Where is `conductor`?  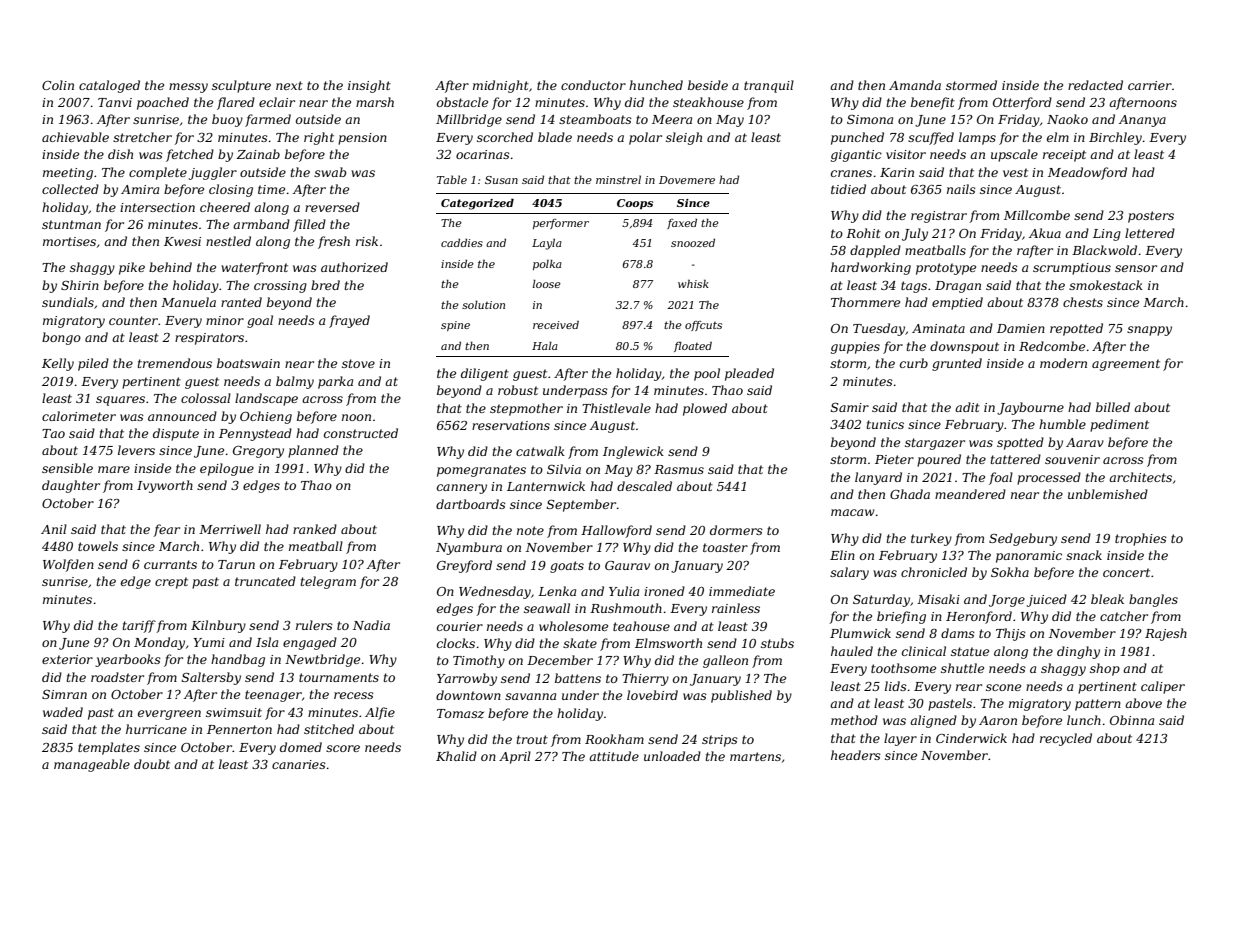
conductor is located at coordinates (593, 85).
